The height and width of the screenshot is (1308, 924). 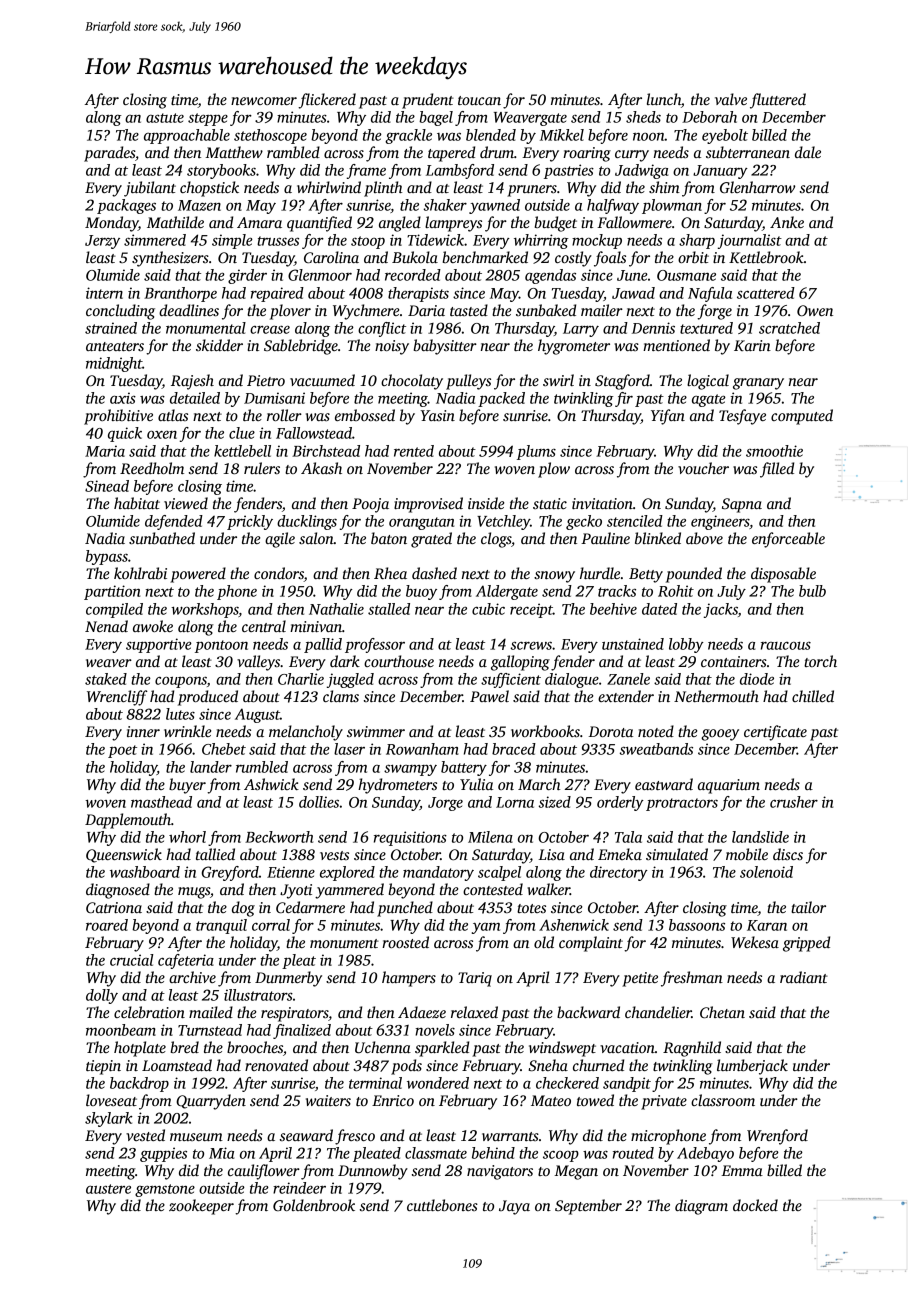 I want to click on austere, so click(x=108, y=1189).
